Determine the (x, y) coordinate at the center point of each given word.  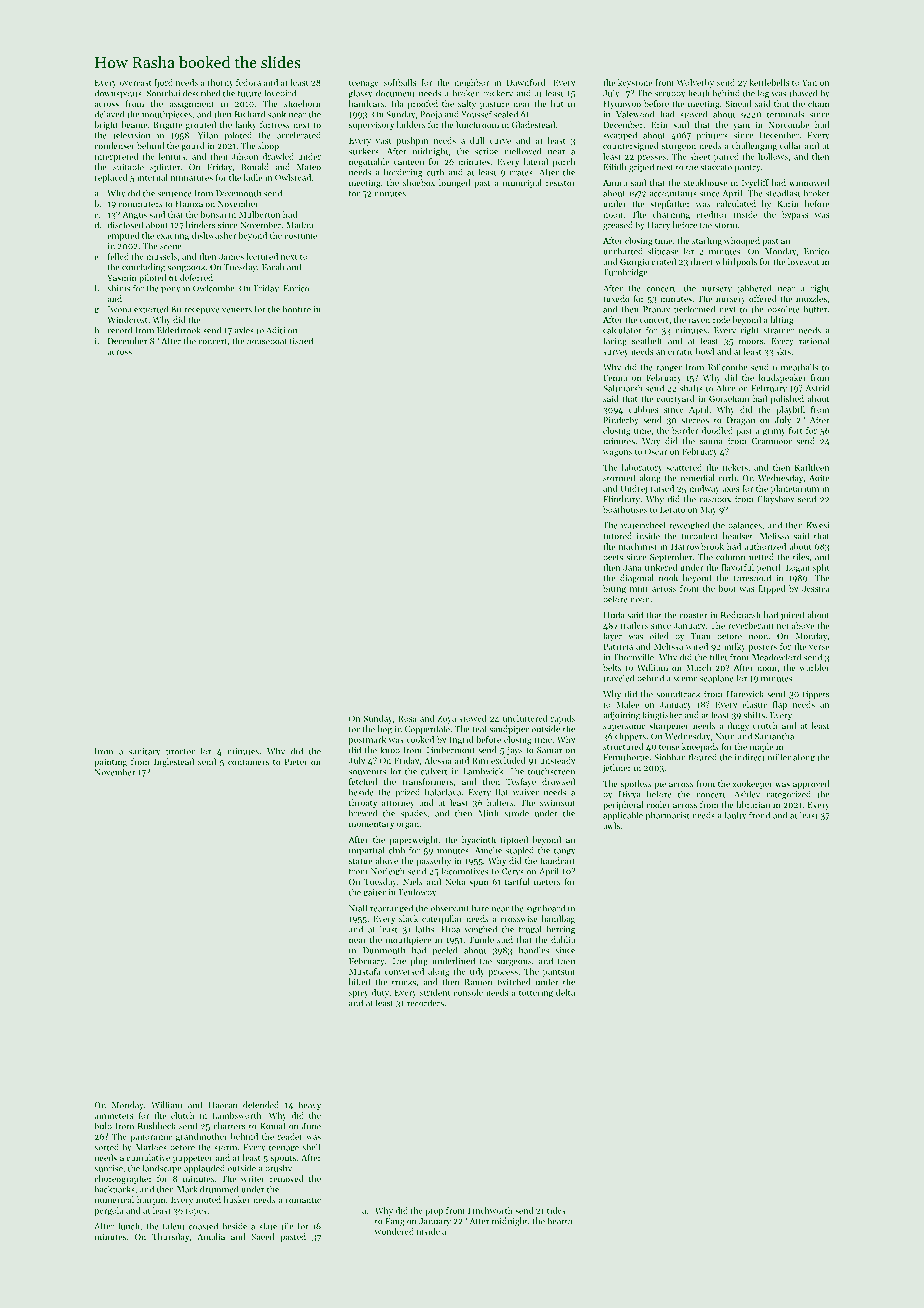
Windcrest (128, 319)
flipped (771, 589)
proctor (180, 752)
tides (556, 1210)
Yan (809, 82)
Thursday (170, 1237)
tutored (617, 536)
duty (380, 993)
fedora (248, 82)
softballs (400, 82)
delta (565, 992)
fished (301, 341)
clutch (183, 1115)
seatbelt (647, 341)
